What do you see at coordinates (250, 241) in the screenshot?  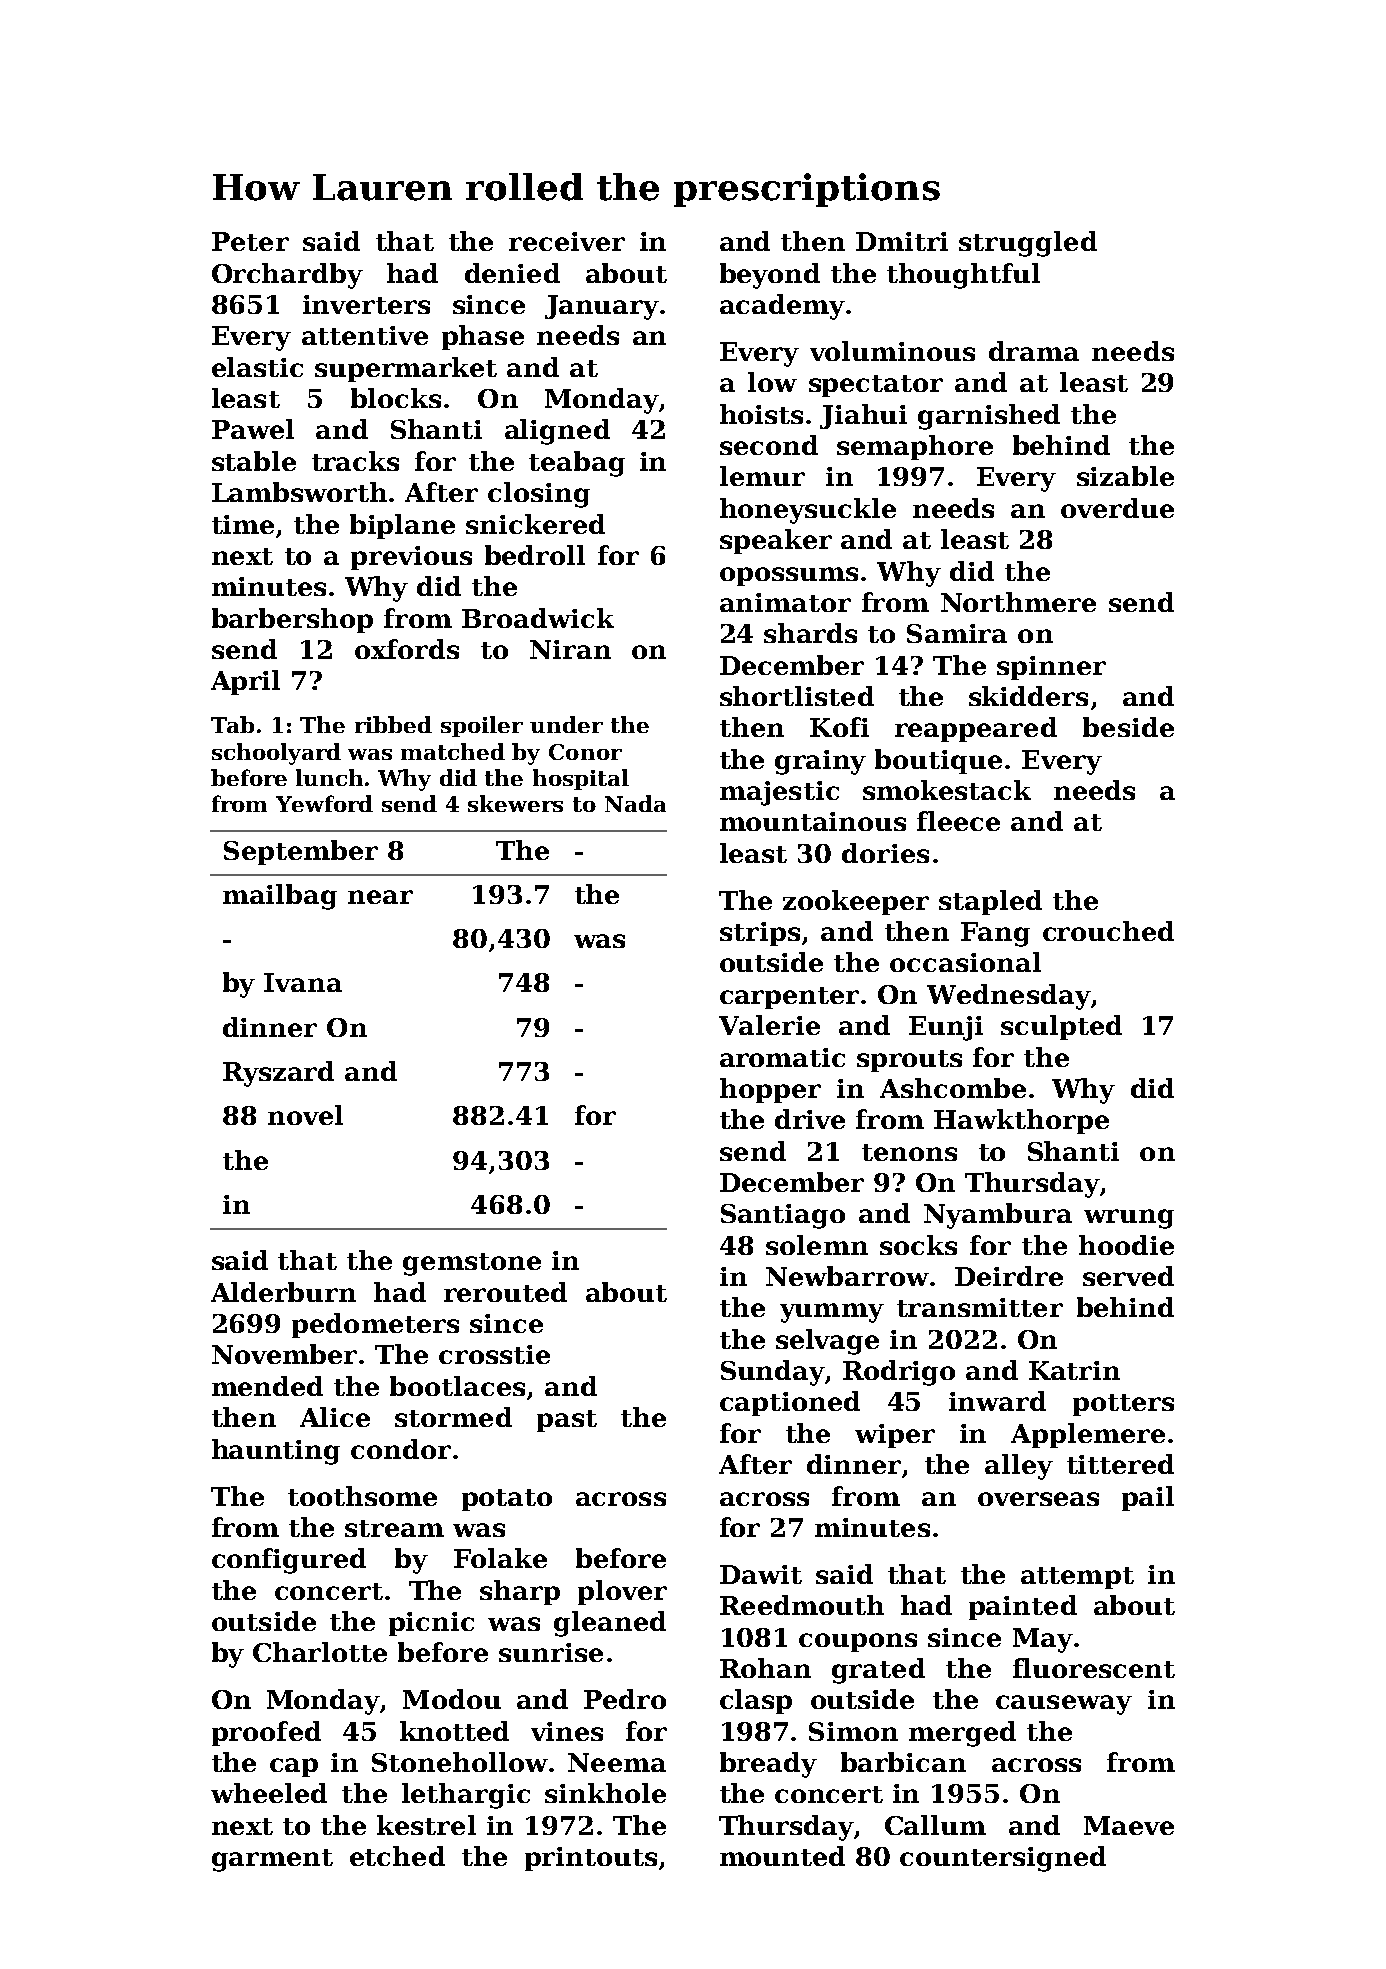 I see `Peter` at bounding box center [250, 241].
